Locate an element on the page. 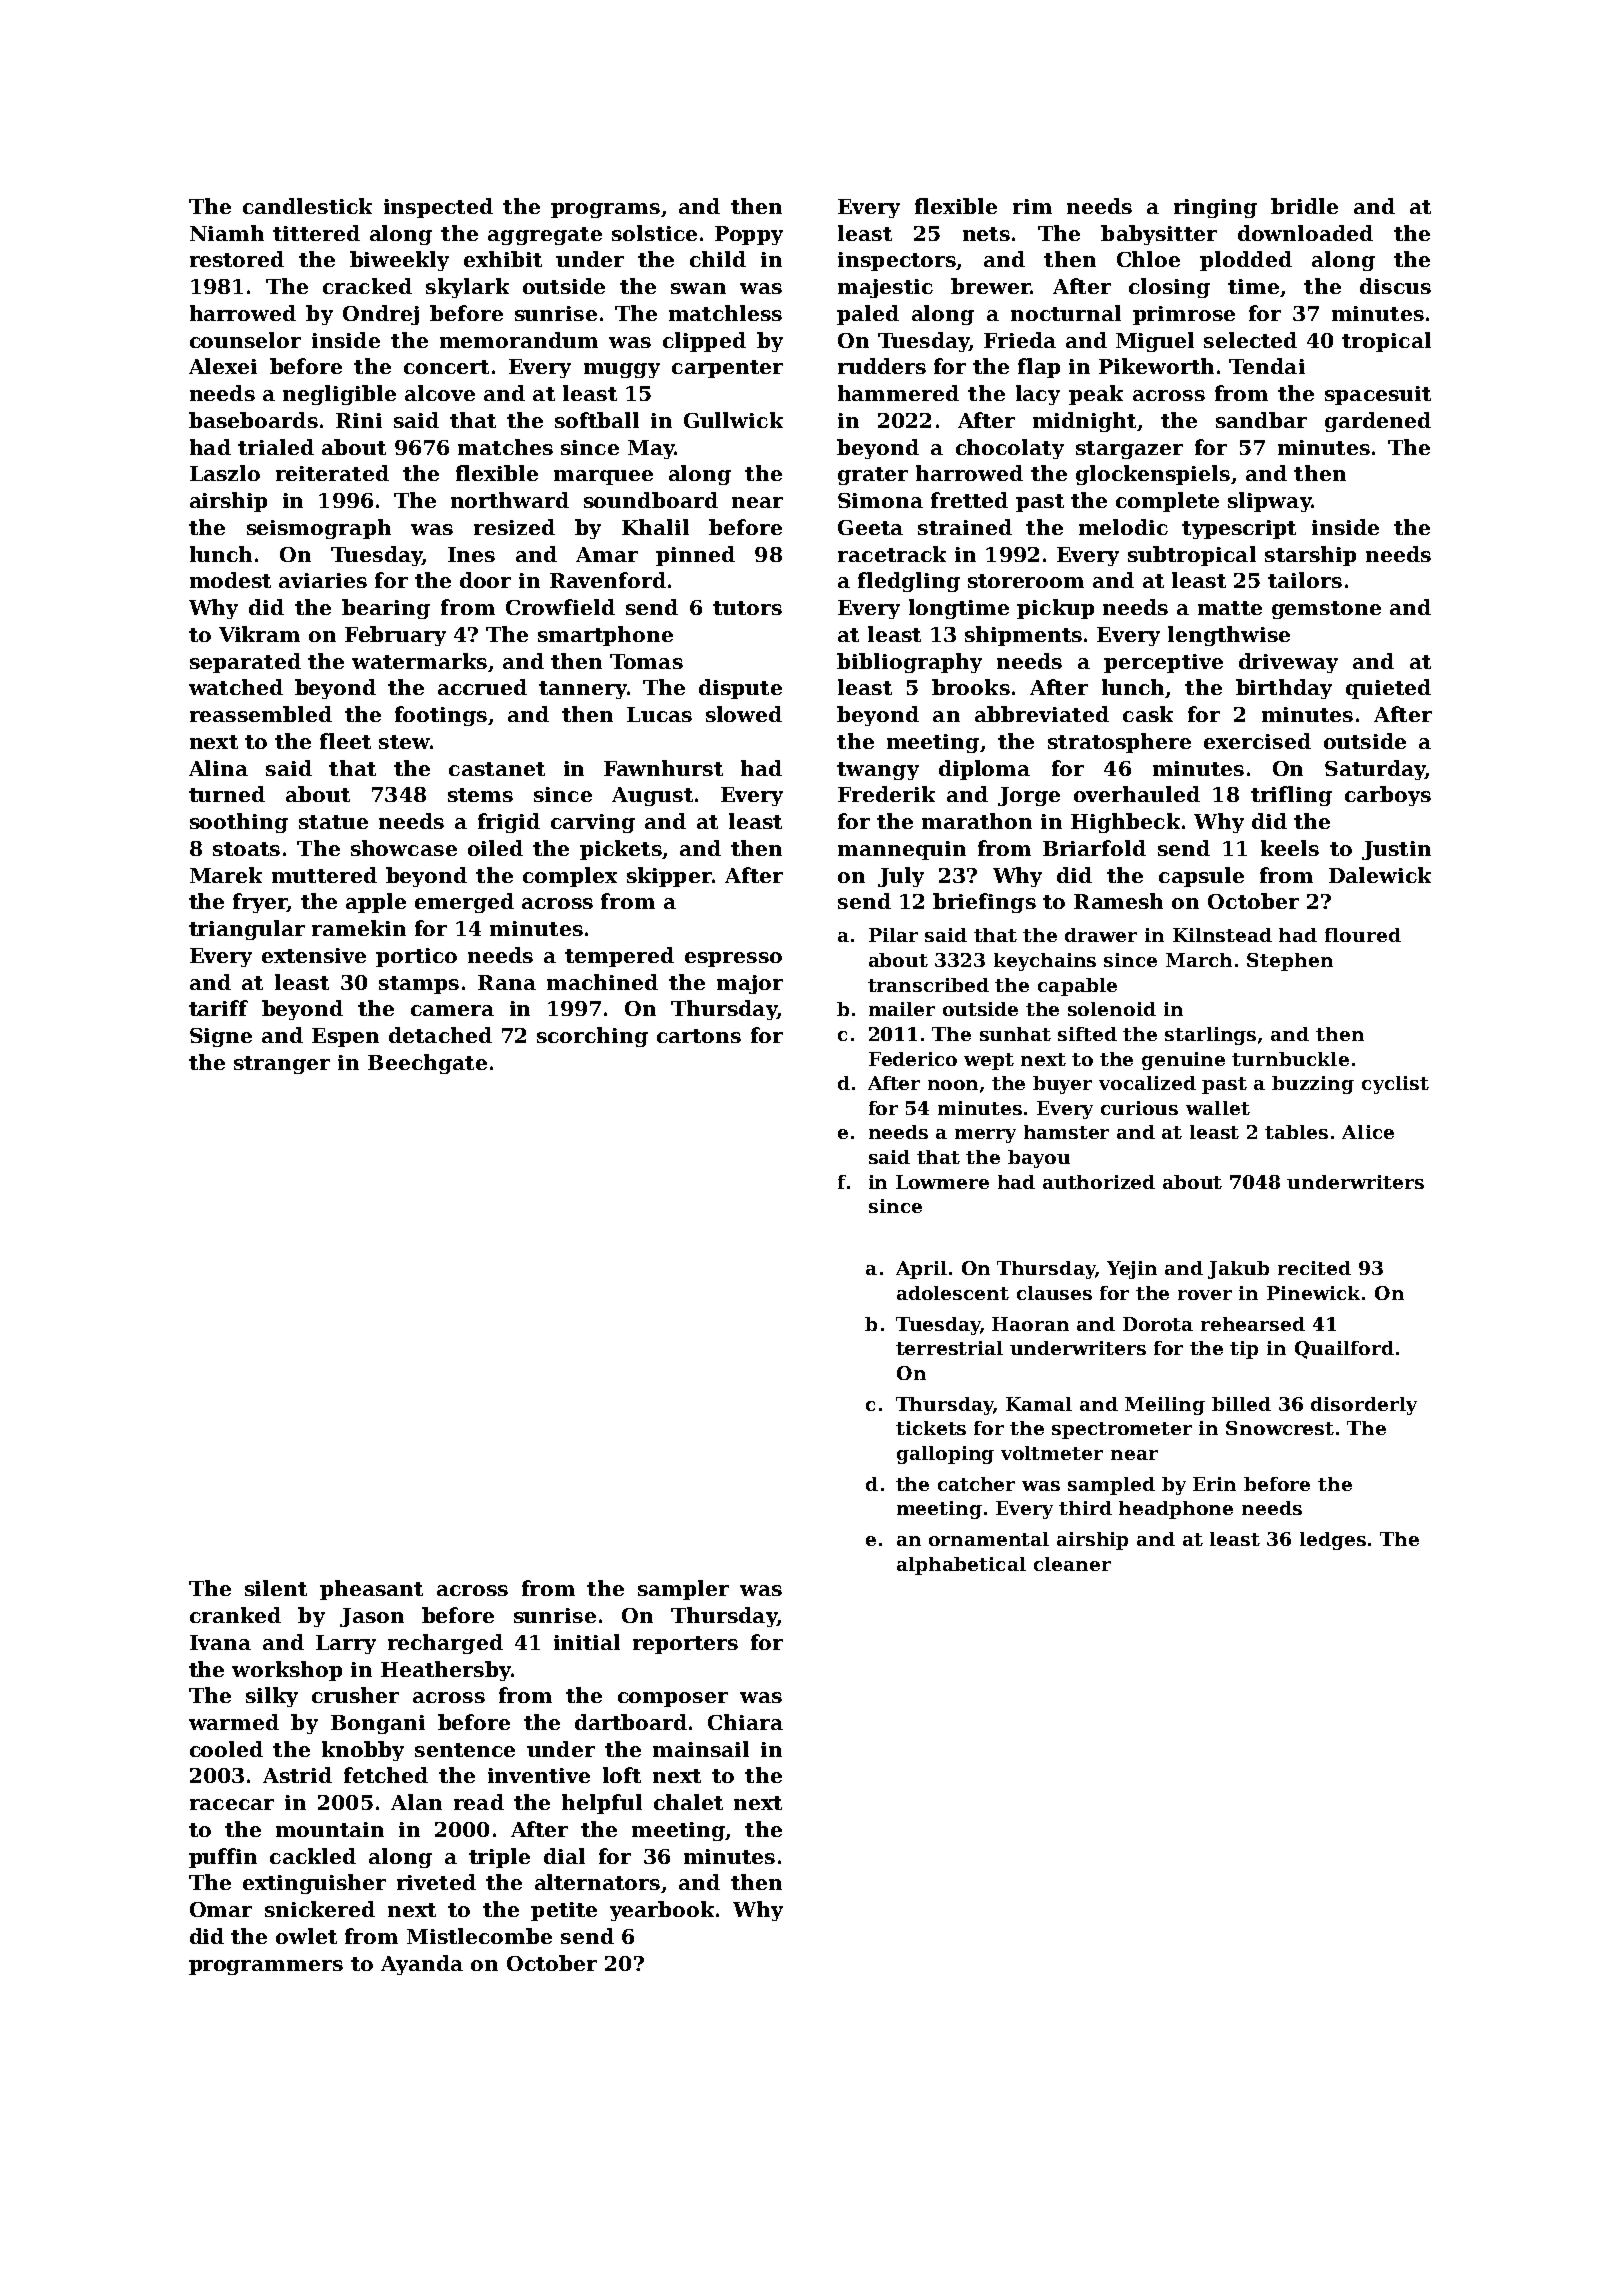 The width and height of the image is (1620, 2292). cleaner is located at coordinates (1072, 1564).
